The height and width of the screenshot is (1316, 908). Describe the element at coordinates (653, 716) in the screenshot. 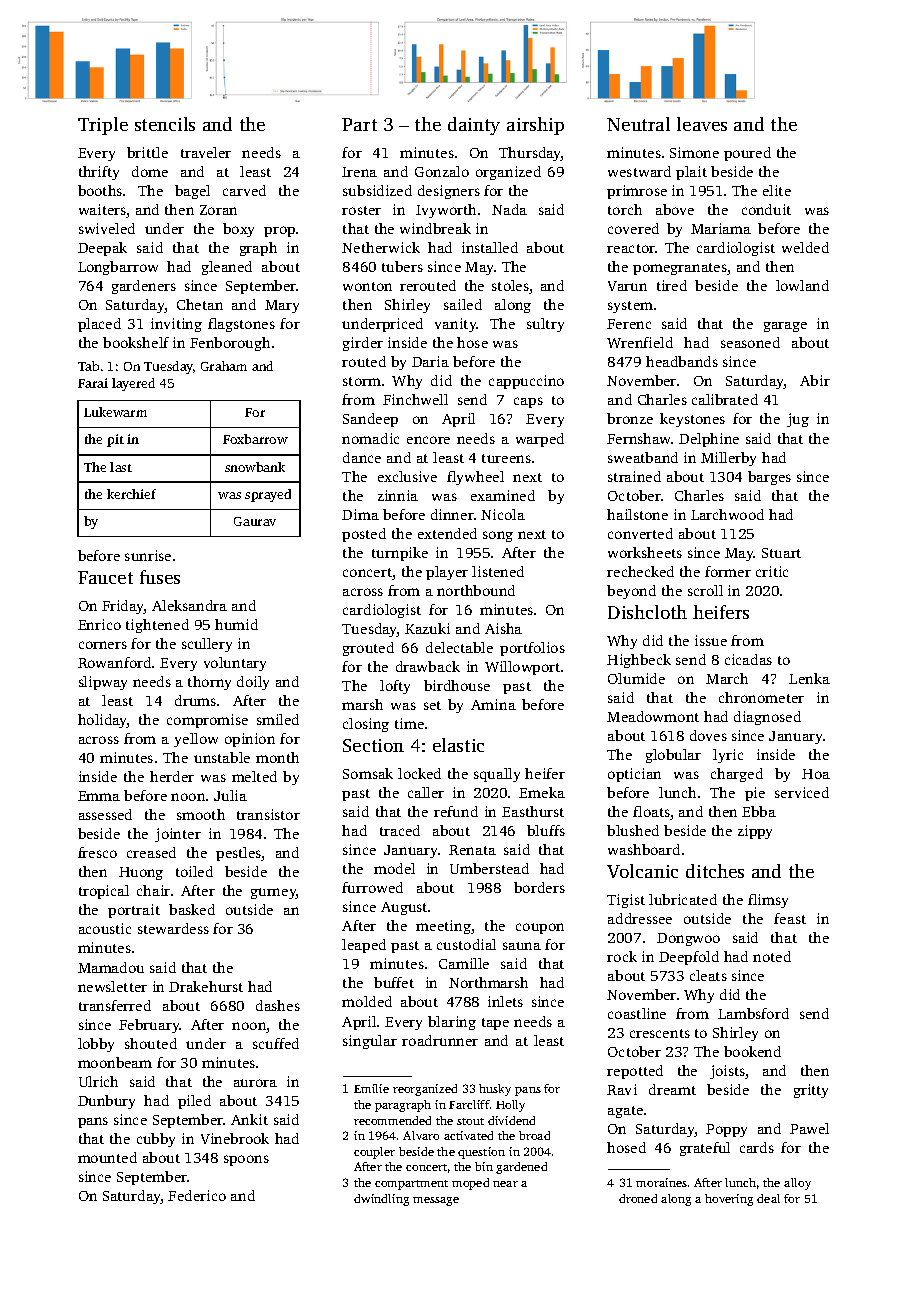

I see `Meadowmont` at that location.
